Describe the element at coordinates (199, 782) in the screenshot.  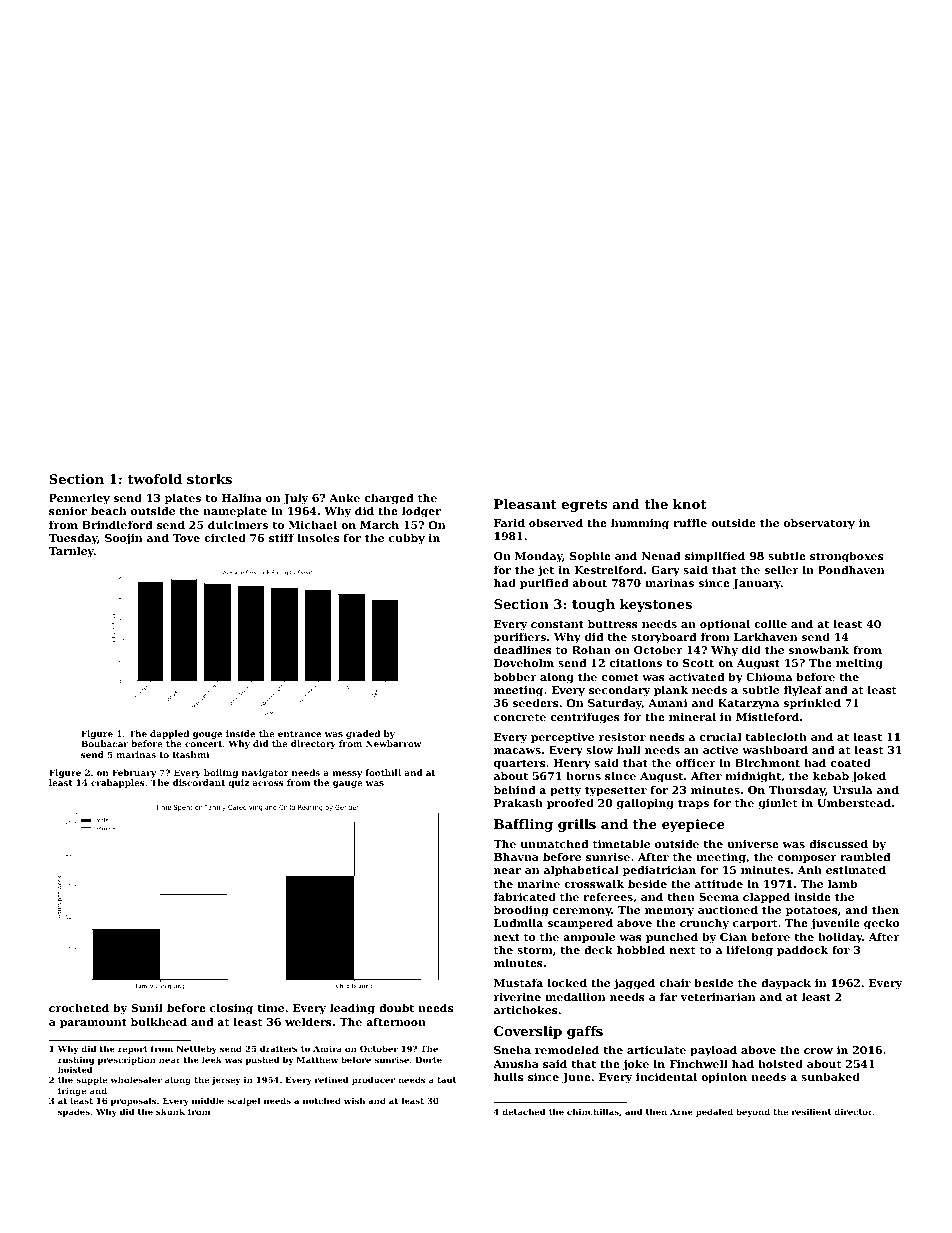
I see `discordant` at that location.
